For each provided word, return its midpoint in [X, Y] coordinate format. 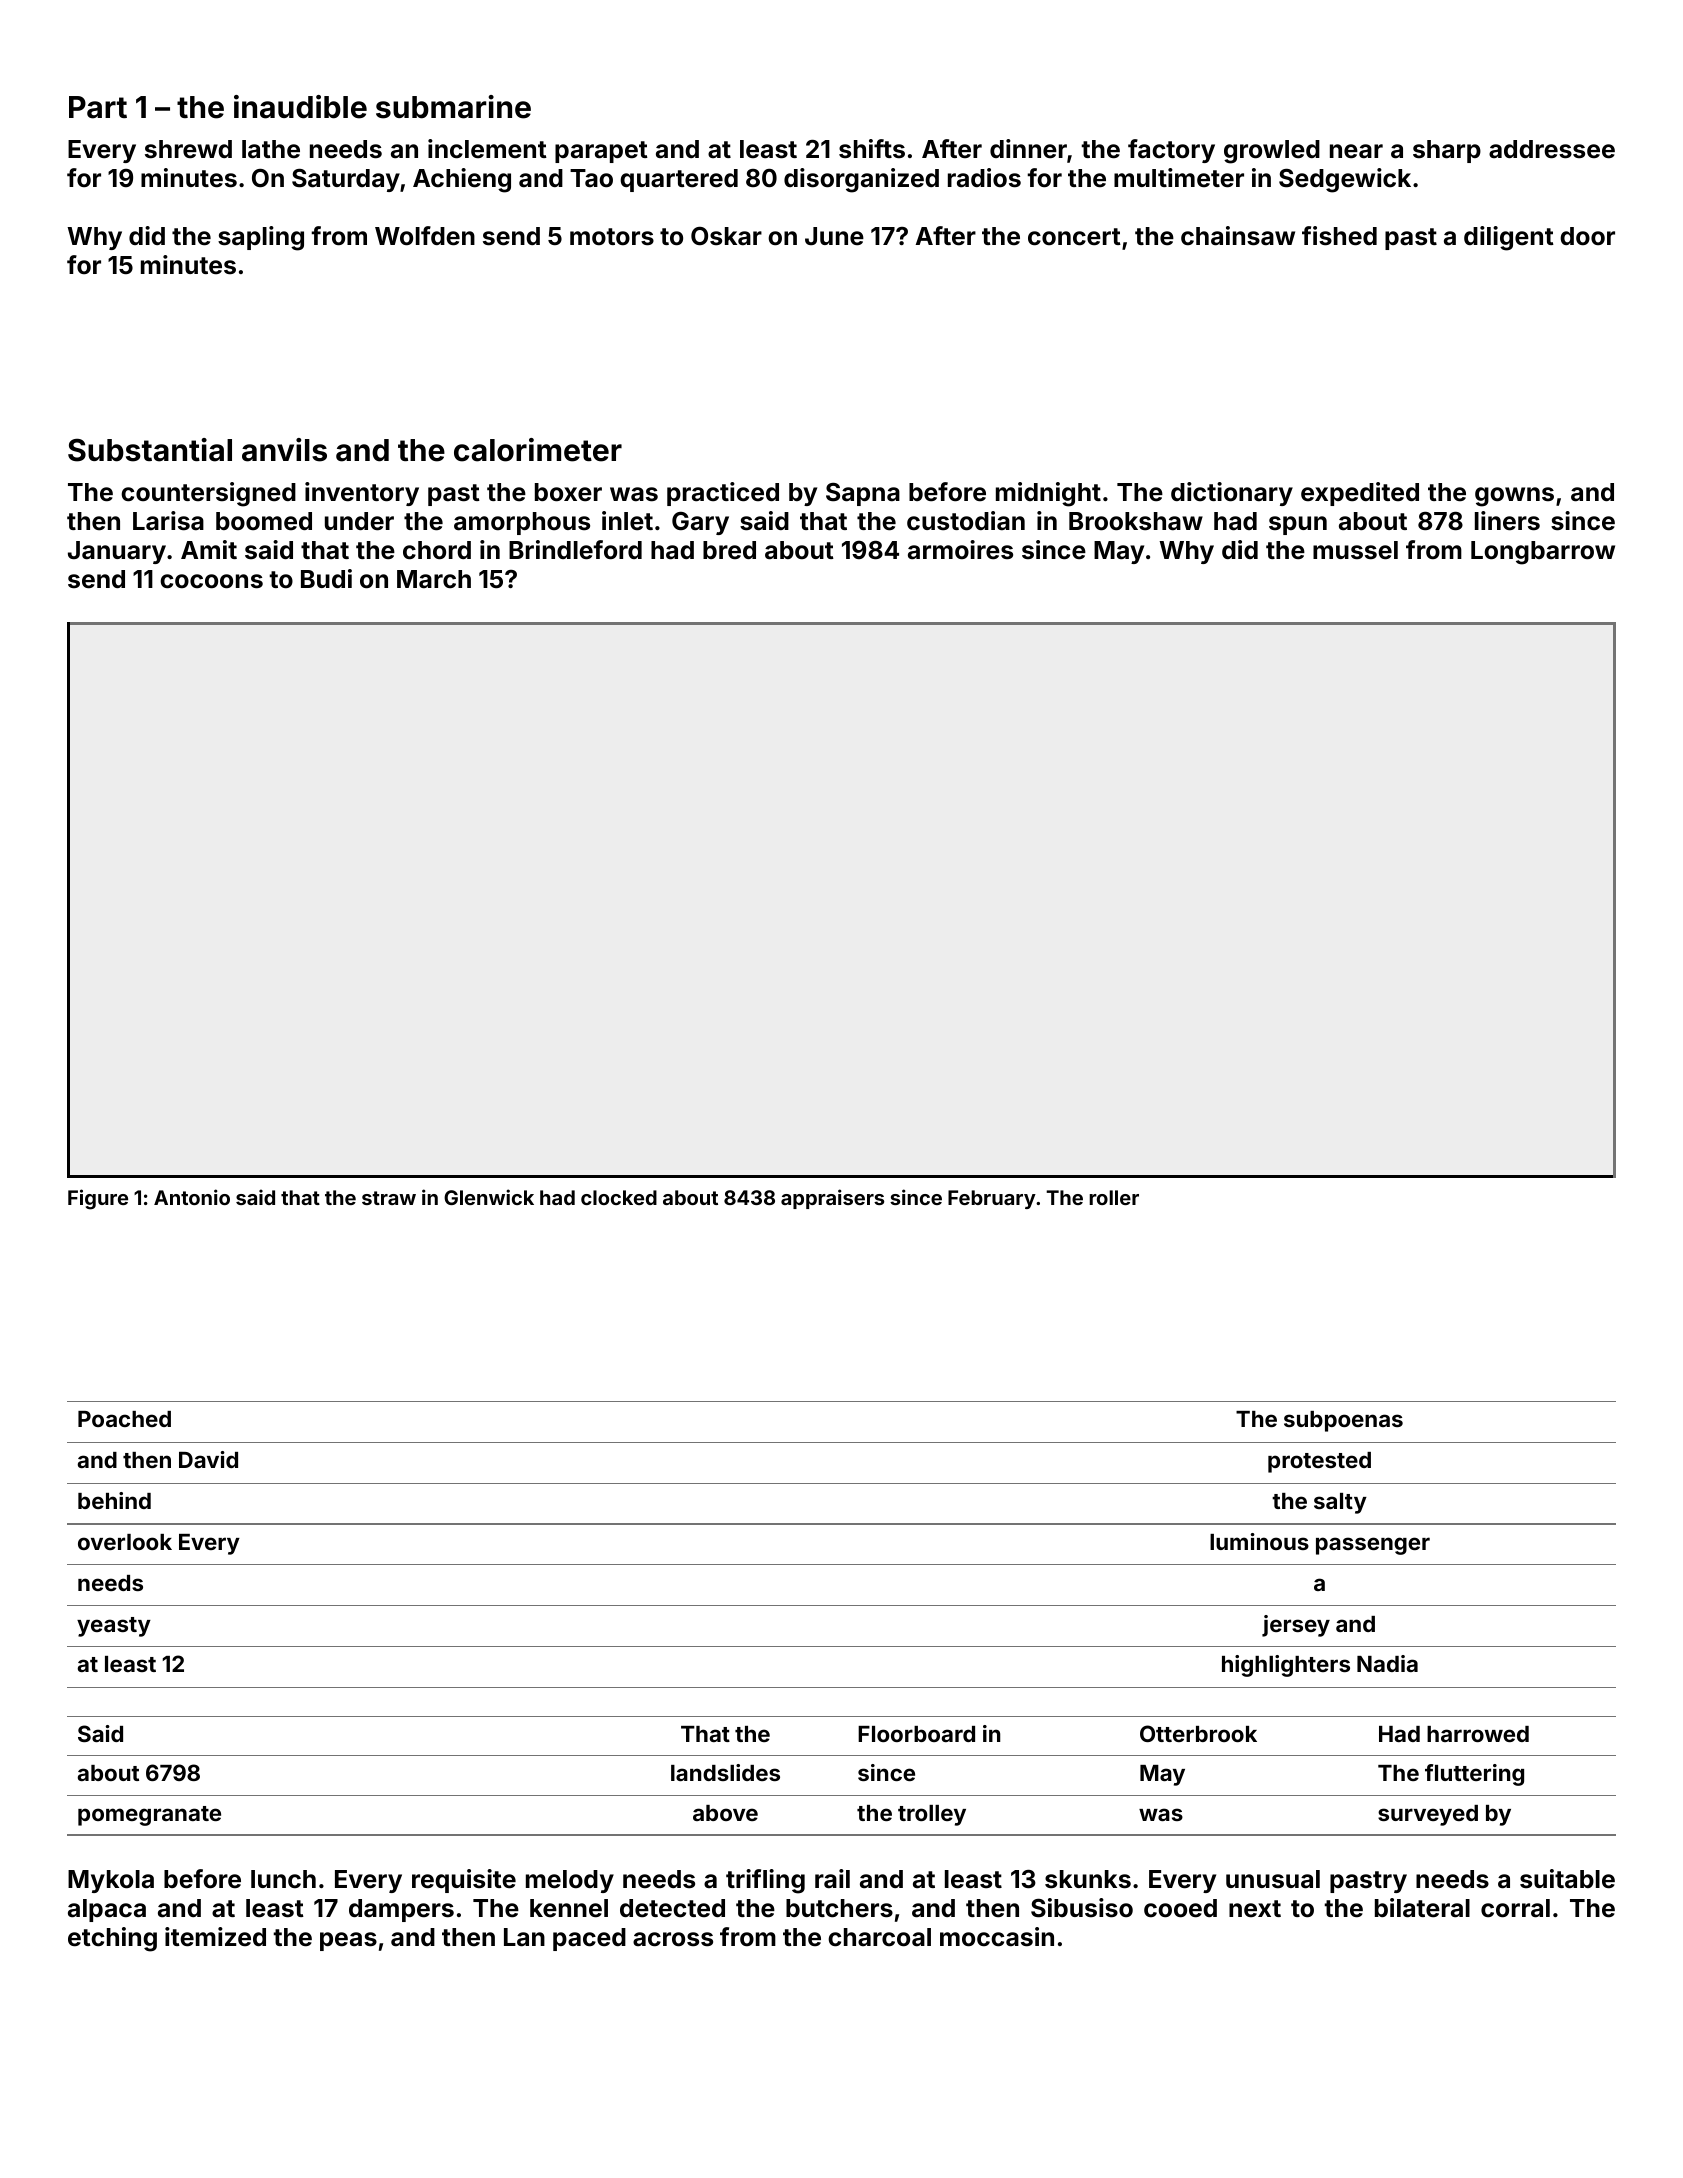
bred [729, 550]
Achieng [462, 180]
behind [114, 1500]
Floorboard [916, 1734]
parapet [601, 152]
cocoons [211, 581]
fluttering [1474, 1775]
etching [112, 1939]
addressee [1552, 149]
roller [1114, 1197]
